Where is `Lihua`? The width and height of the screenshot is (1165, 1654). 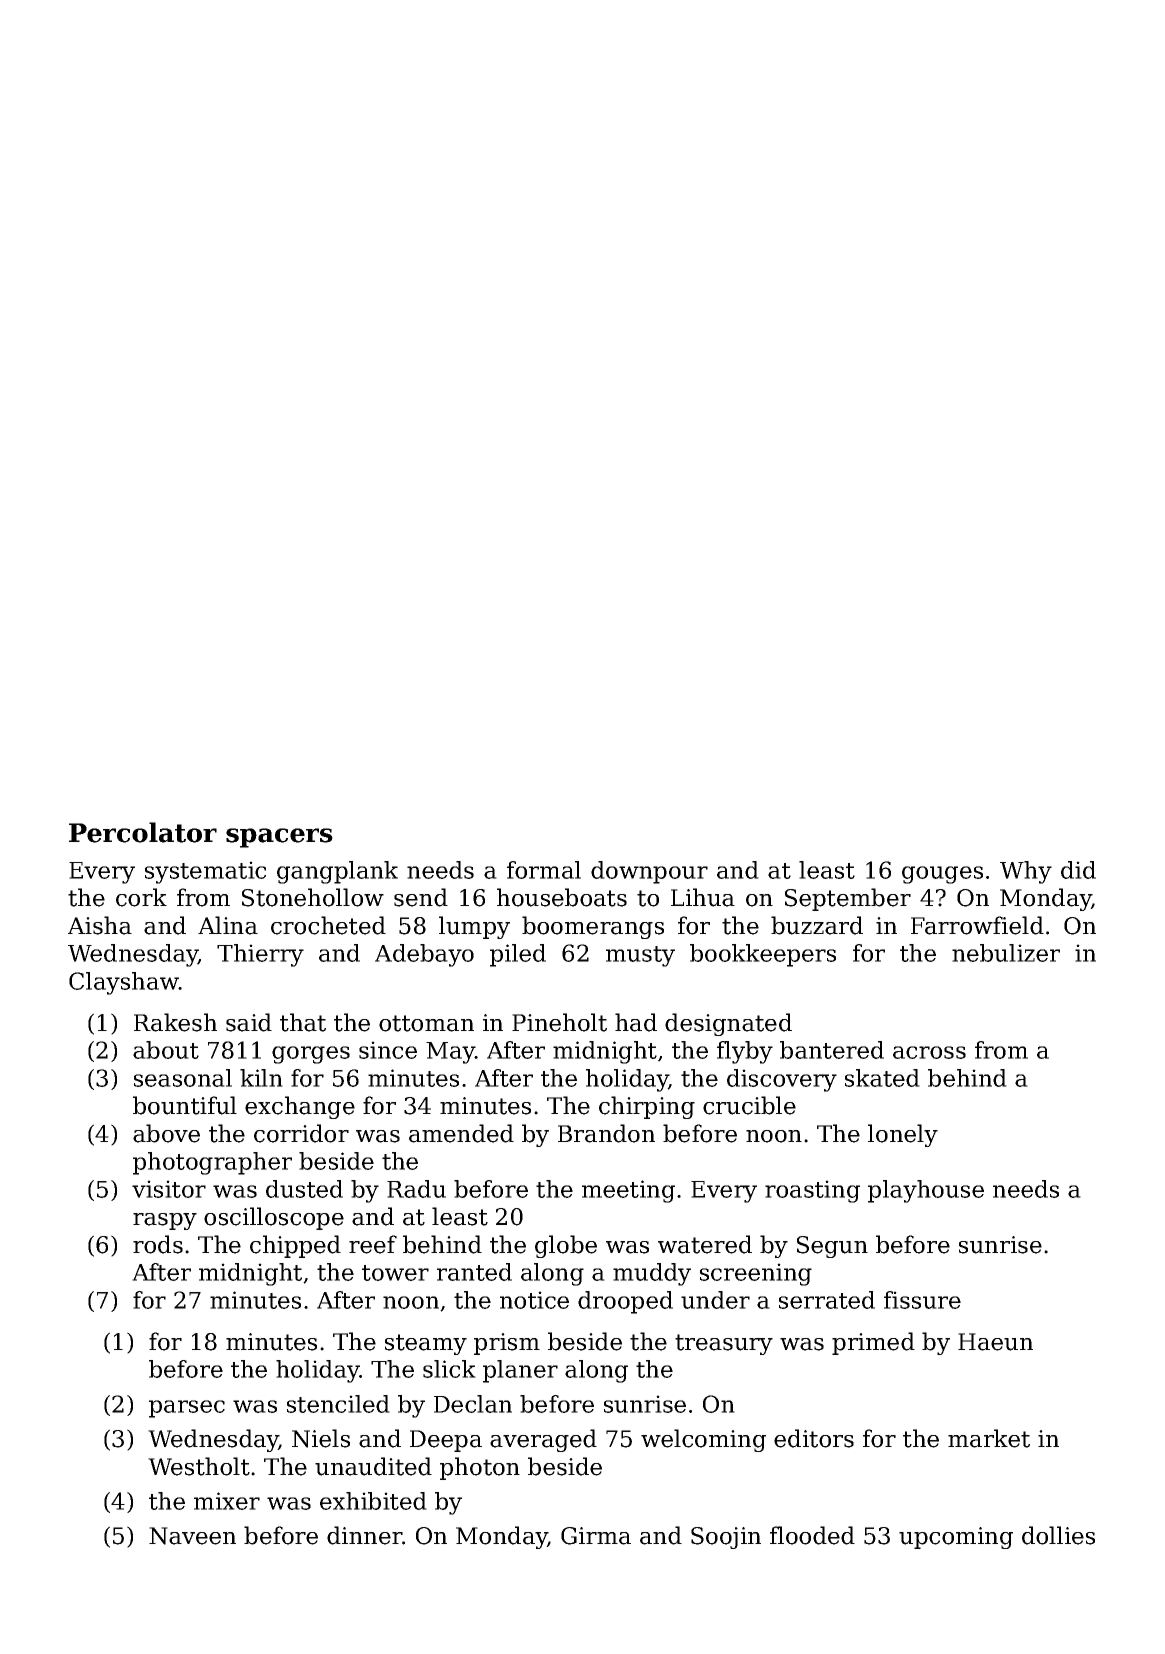
Lihua is located at coordinates (703, 897).
